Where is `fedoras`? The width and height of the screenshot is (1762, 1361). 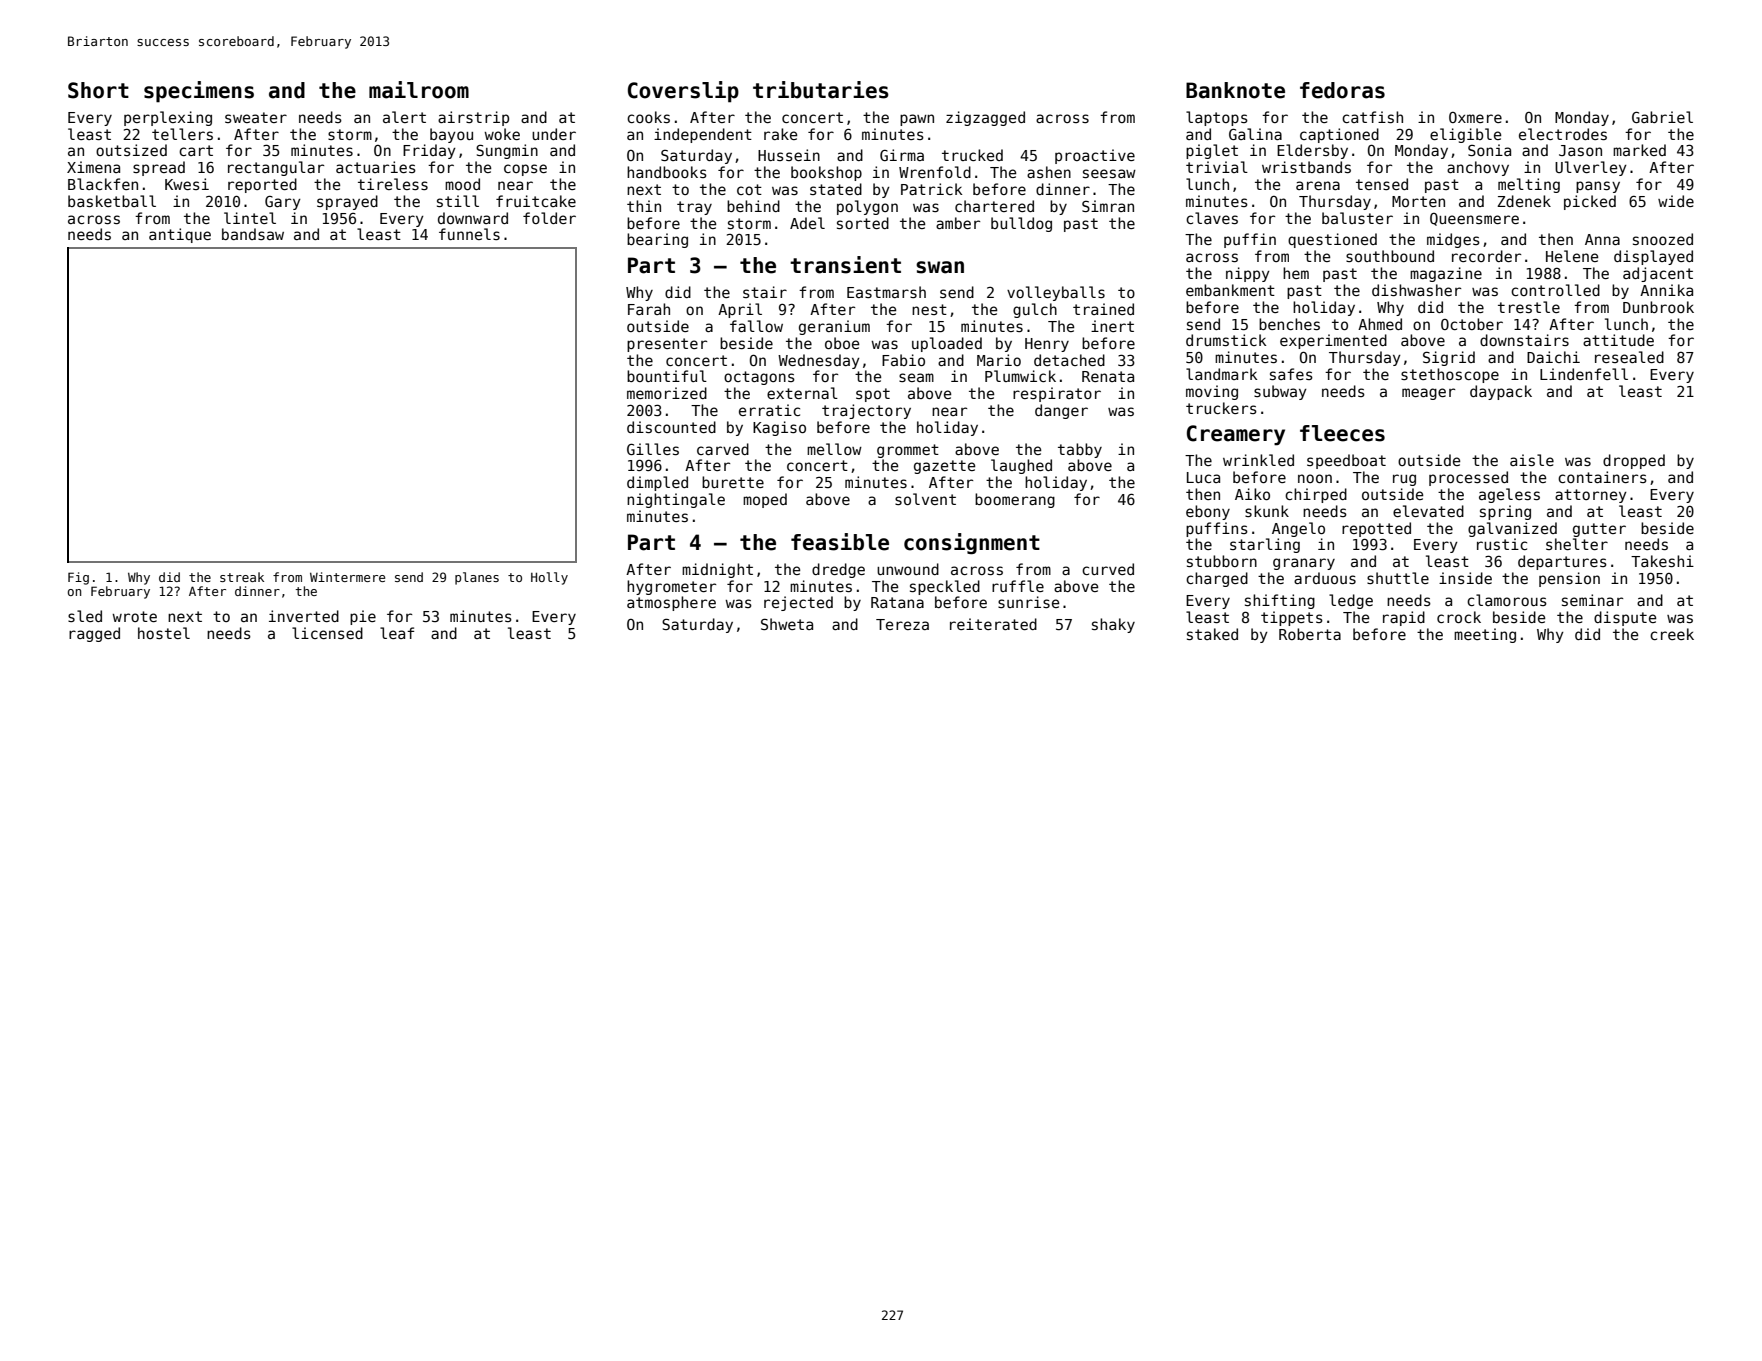
fedoras is located at coordinates (1342, 90).
